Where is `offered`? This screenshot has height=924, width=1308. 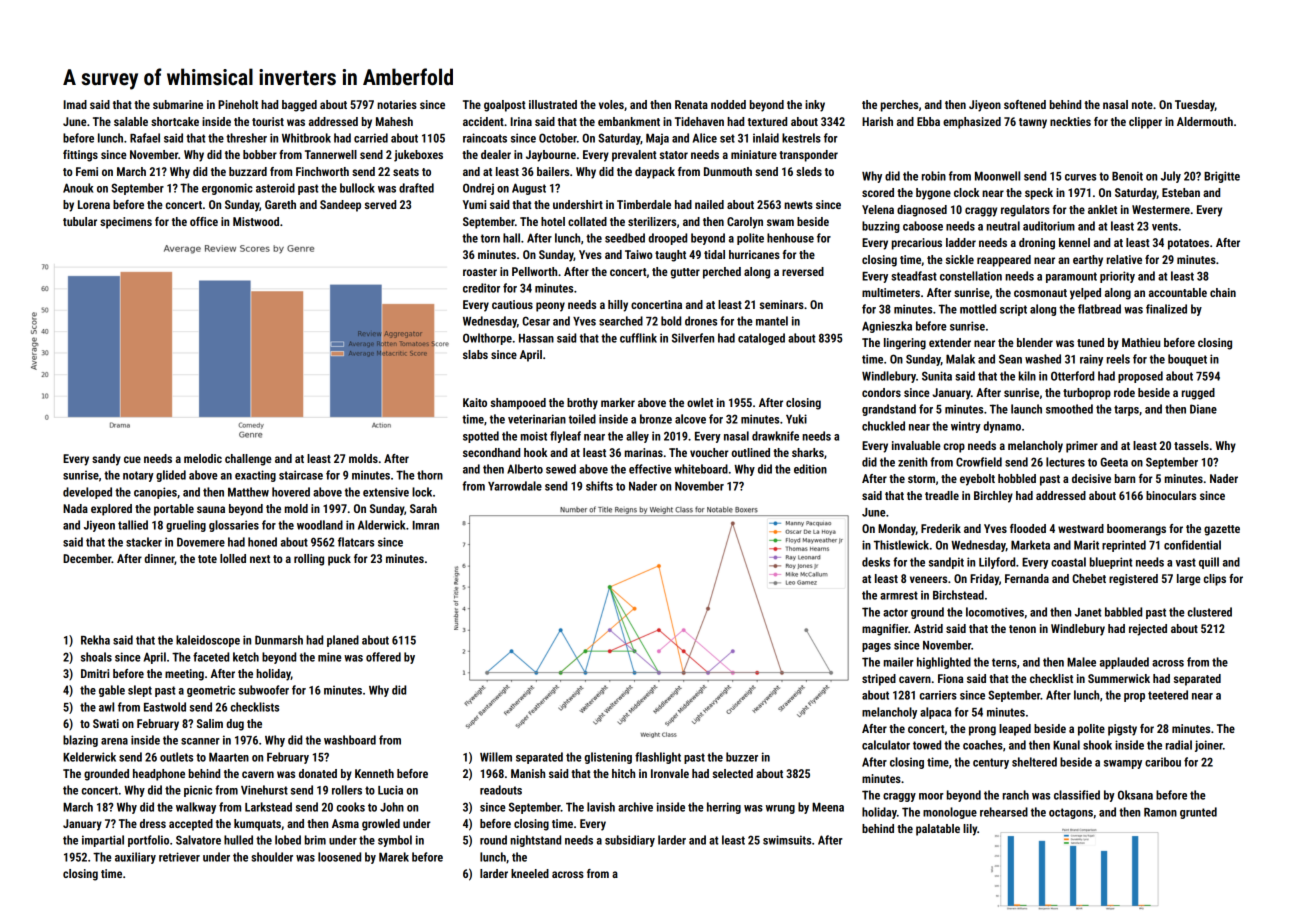 offered is located at coordinates (383, 657).
